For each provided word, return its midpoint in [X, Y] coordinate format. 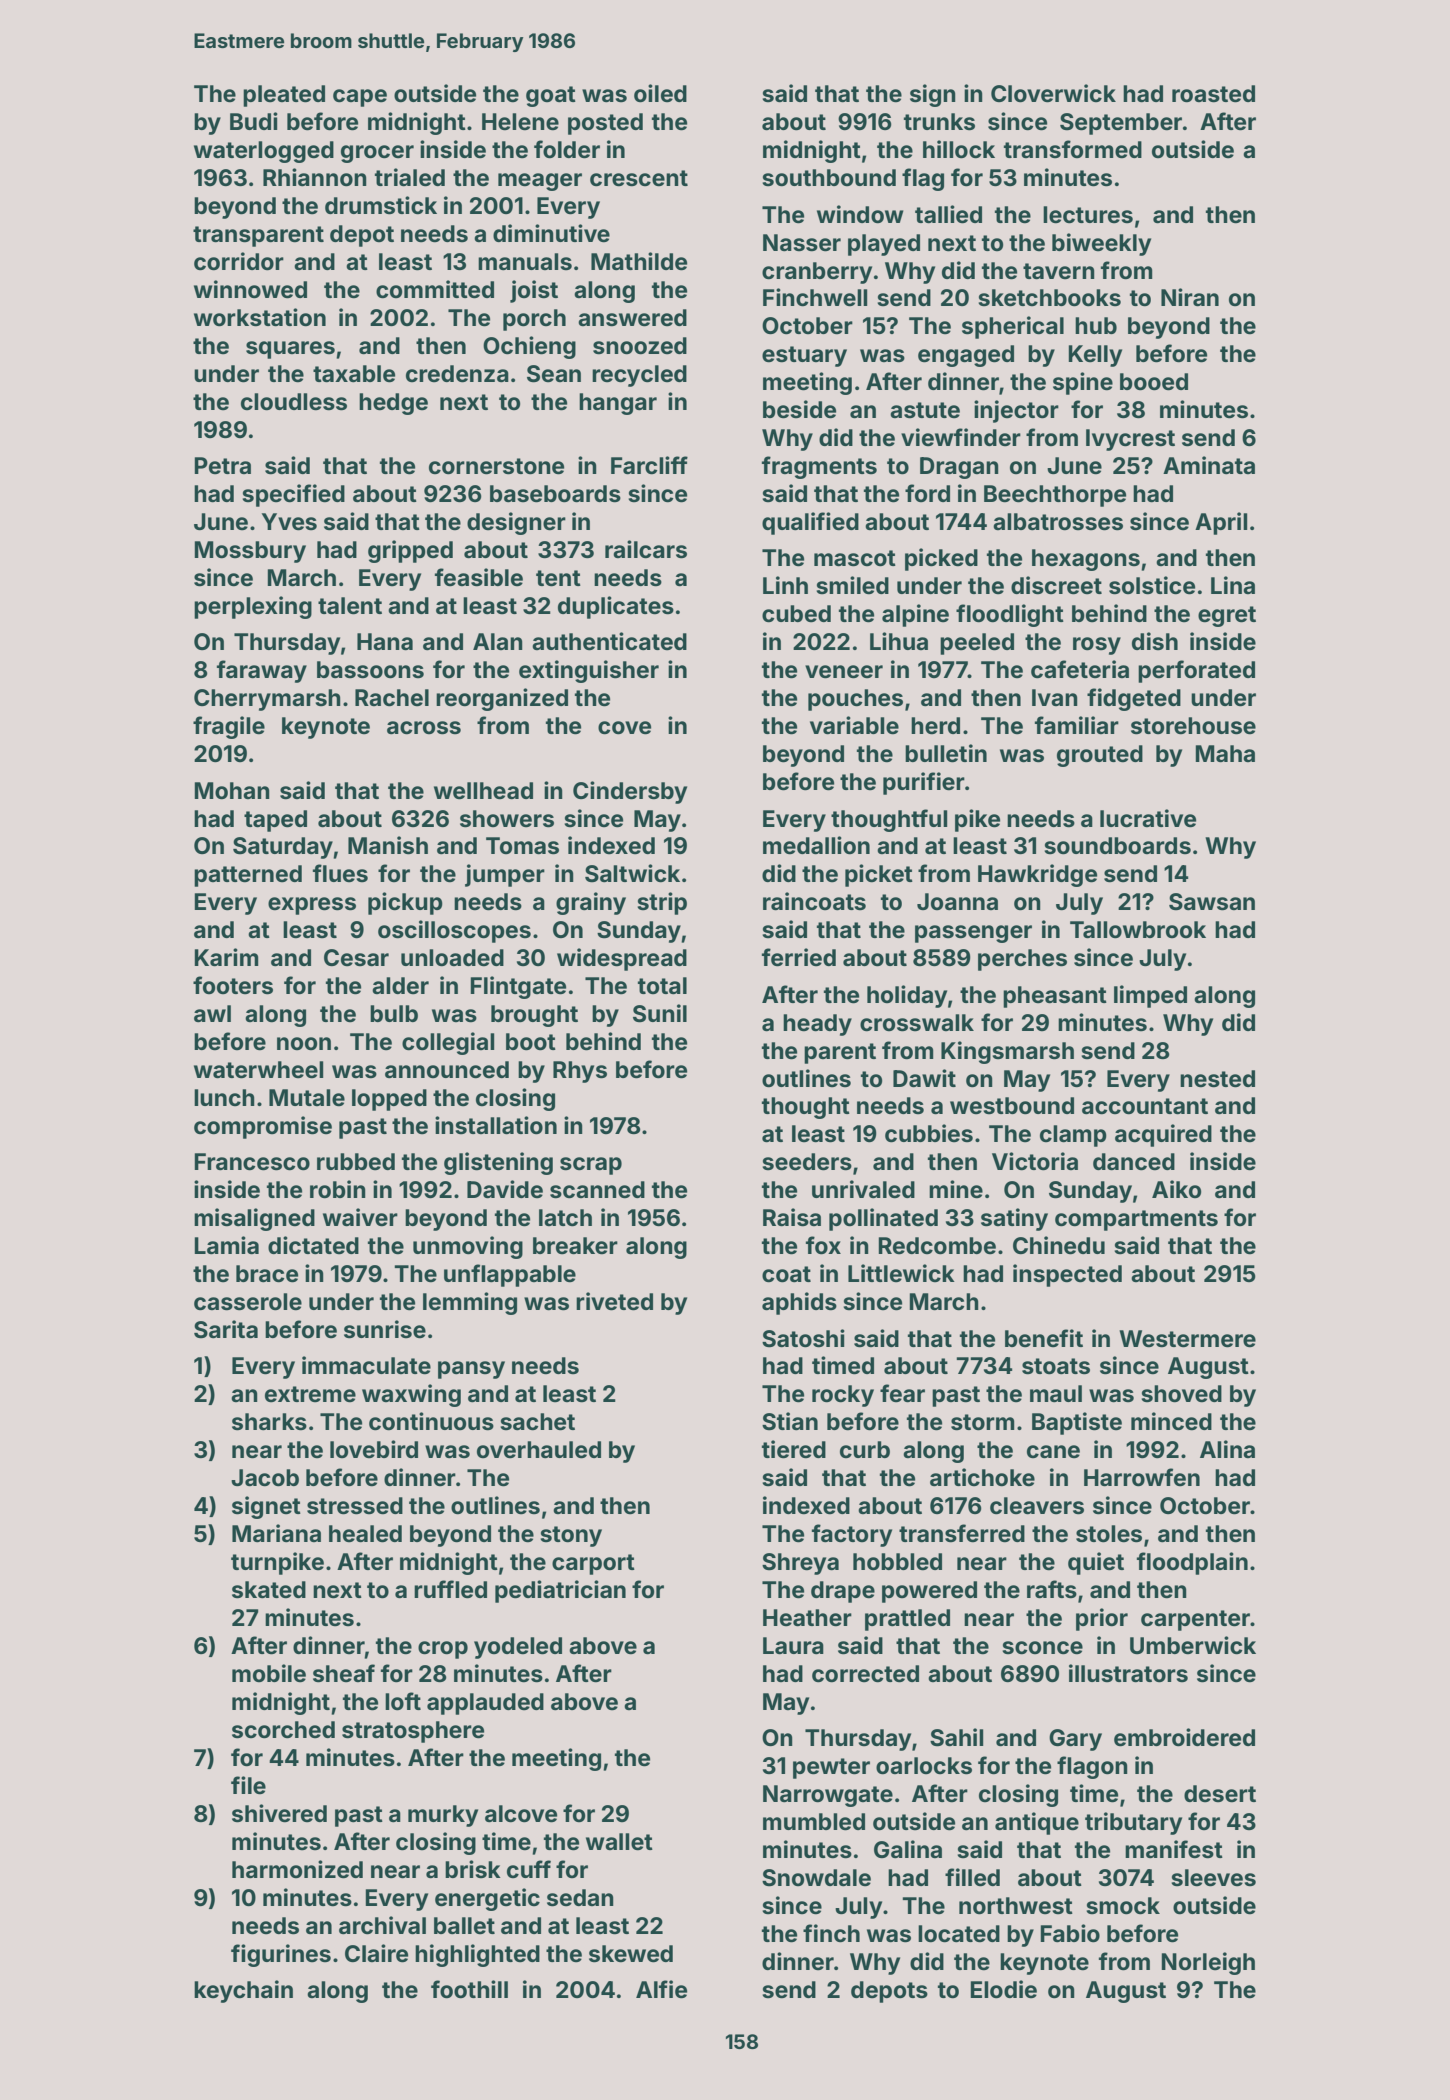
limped [1150, 996]
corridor [239, 261]
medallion [816, 845]
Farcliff [649, 465]
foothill [469, 1989]
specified [293, 495]
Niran [1190, 297]
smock [1123, 1906]
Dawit [924, 1078]
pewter [831, 1768]
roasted [1213, 94]
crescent [639, 178]
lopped [389, 1100]
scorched [283, 1730]
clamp [1073, 1136]
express [312, 906]
